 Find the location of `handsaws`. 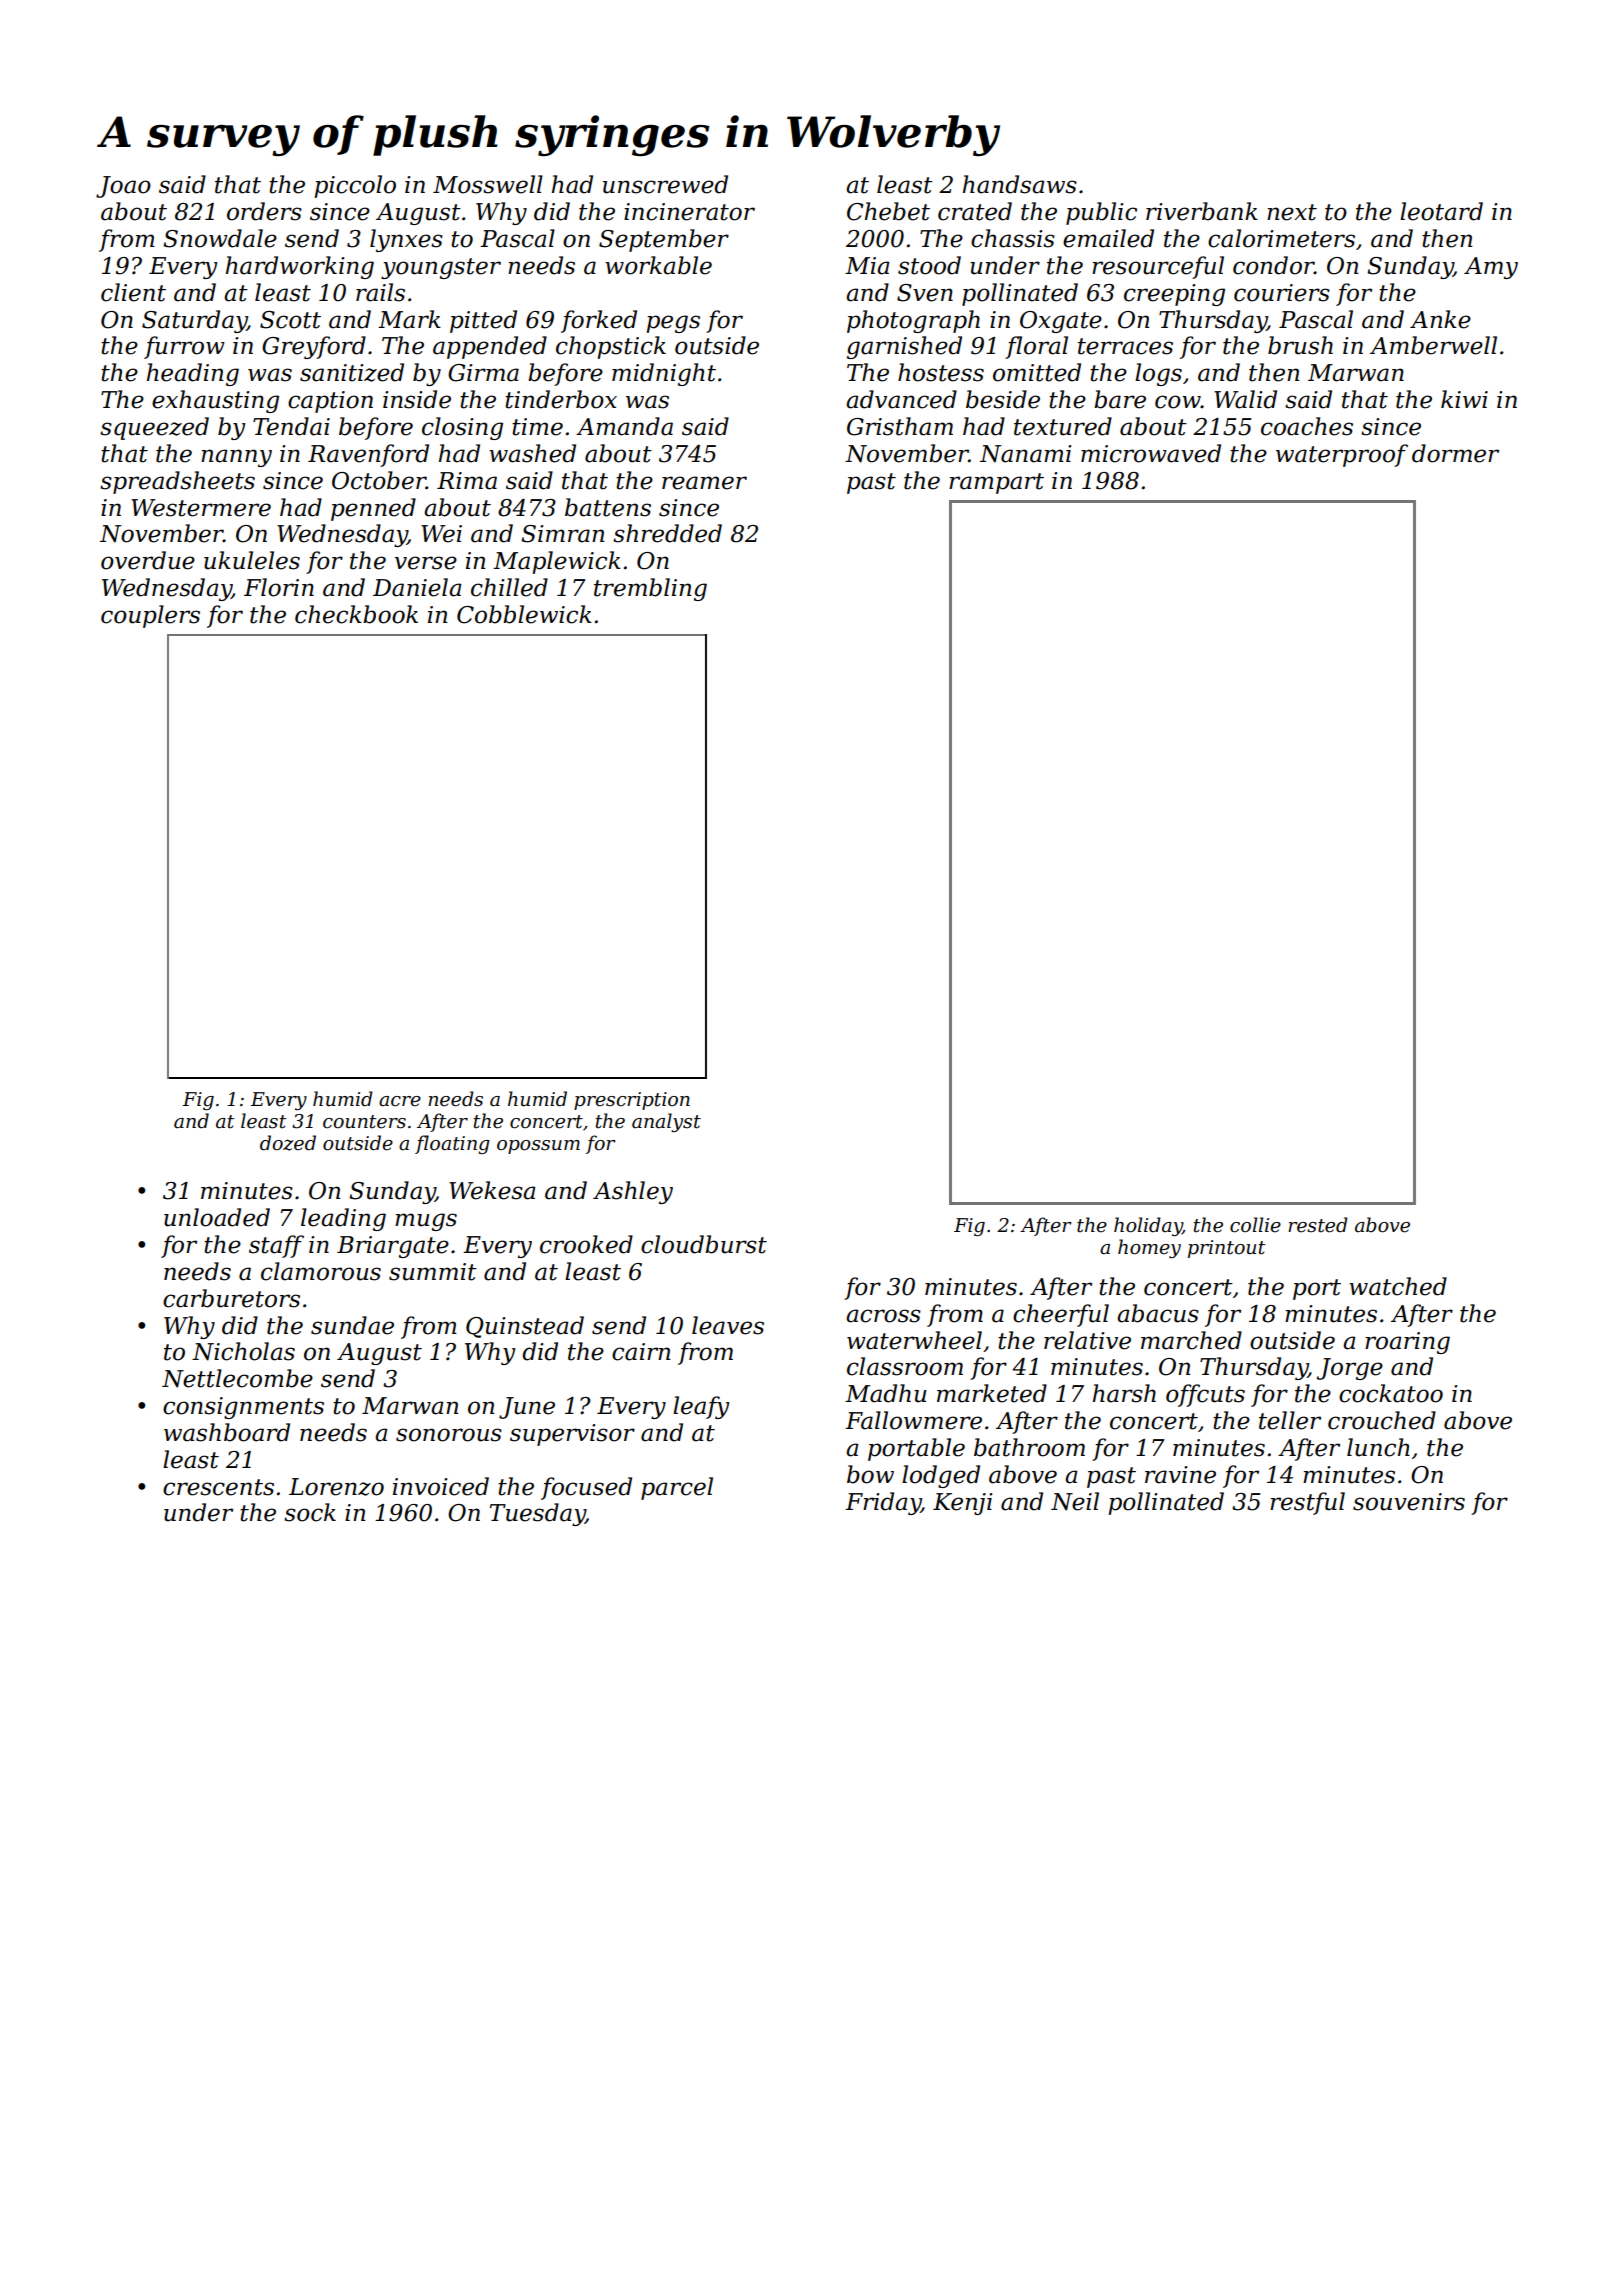

handsaws is located at coordinates (1020, 184).
